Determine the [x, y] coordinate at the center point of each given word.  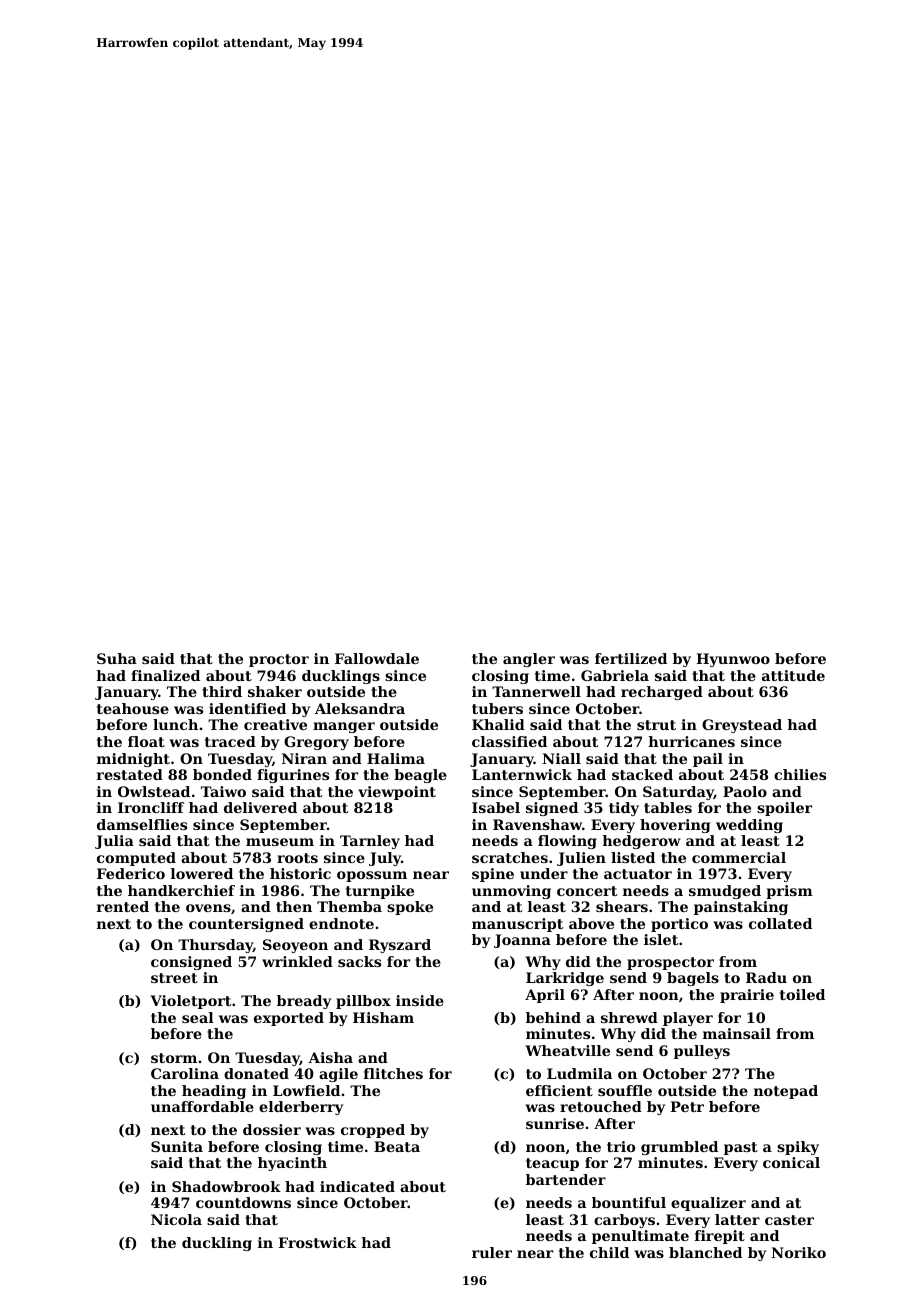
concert [587, 891]
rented [123, 906]
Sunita [177, 1146]
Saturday [678, 793]
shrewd [629, 1017]
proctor [279, 660]
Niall [561, 758]
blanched [705, 1252]
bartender [566, 1179]
